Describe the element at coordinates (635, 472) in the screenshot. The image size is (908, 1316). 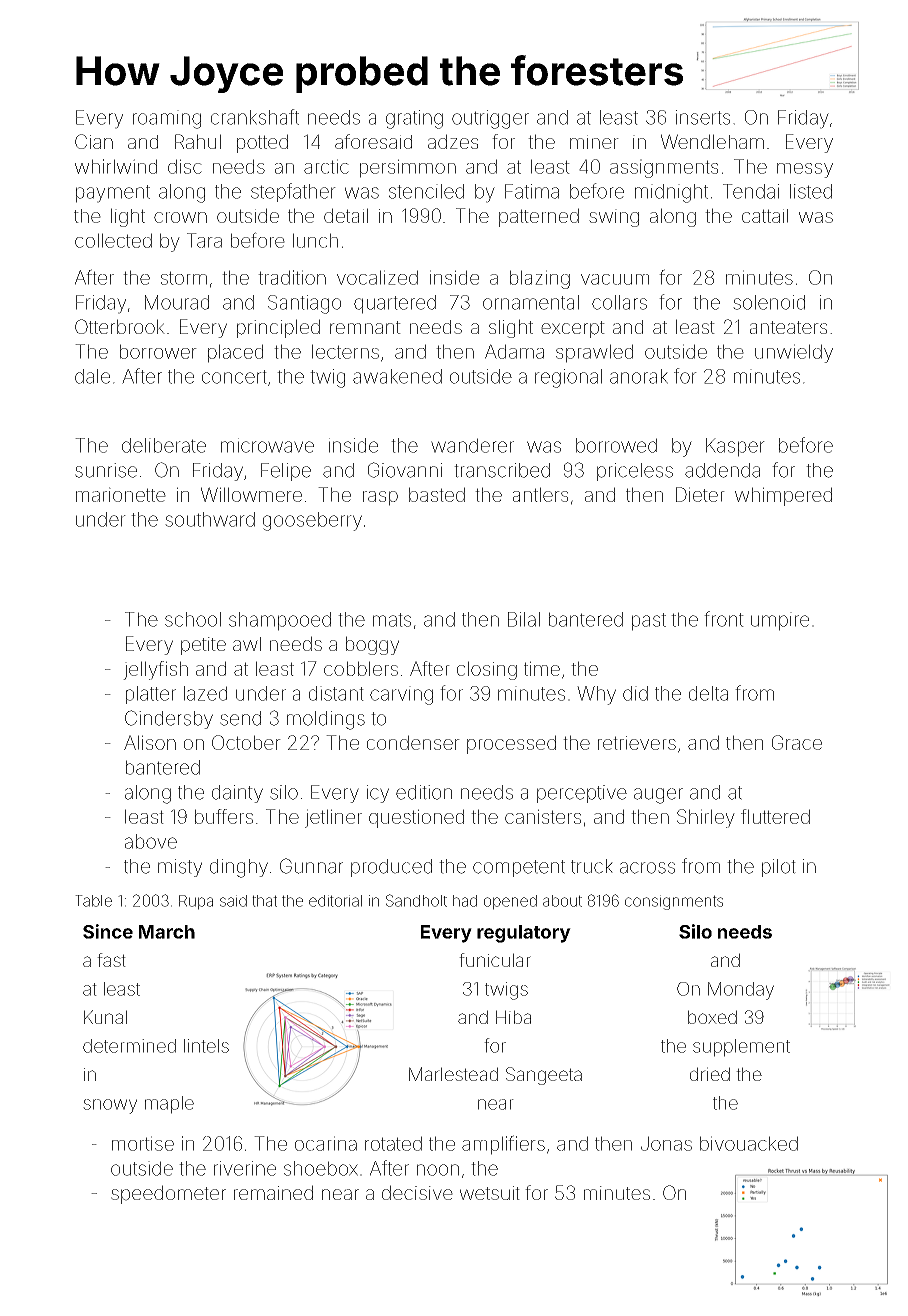
I see `priceless` at that location.
